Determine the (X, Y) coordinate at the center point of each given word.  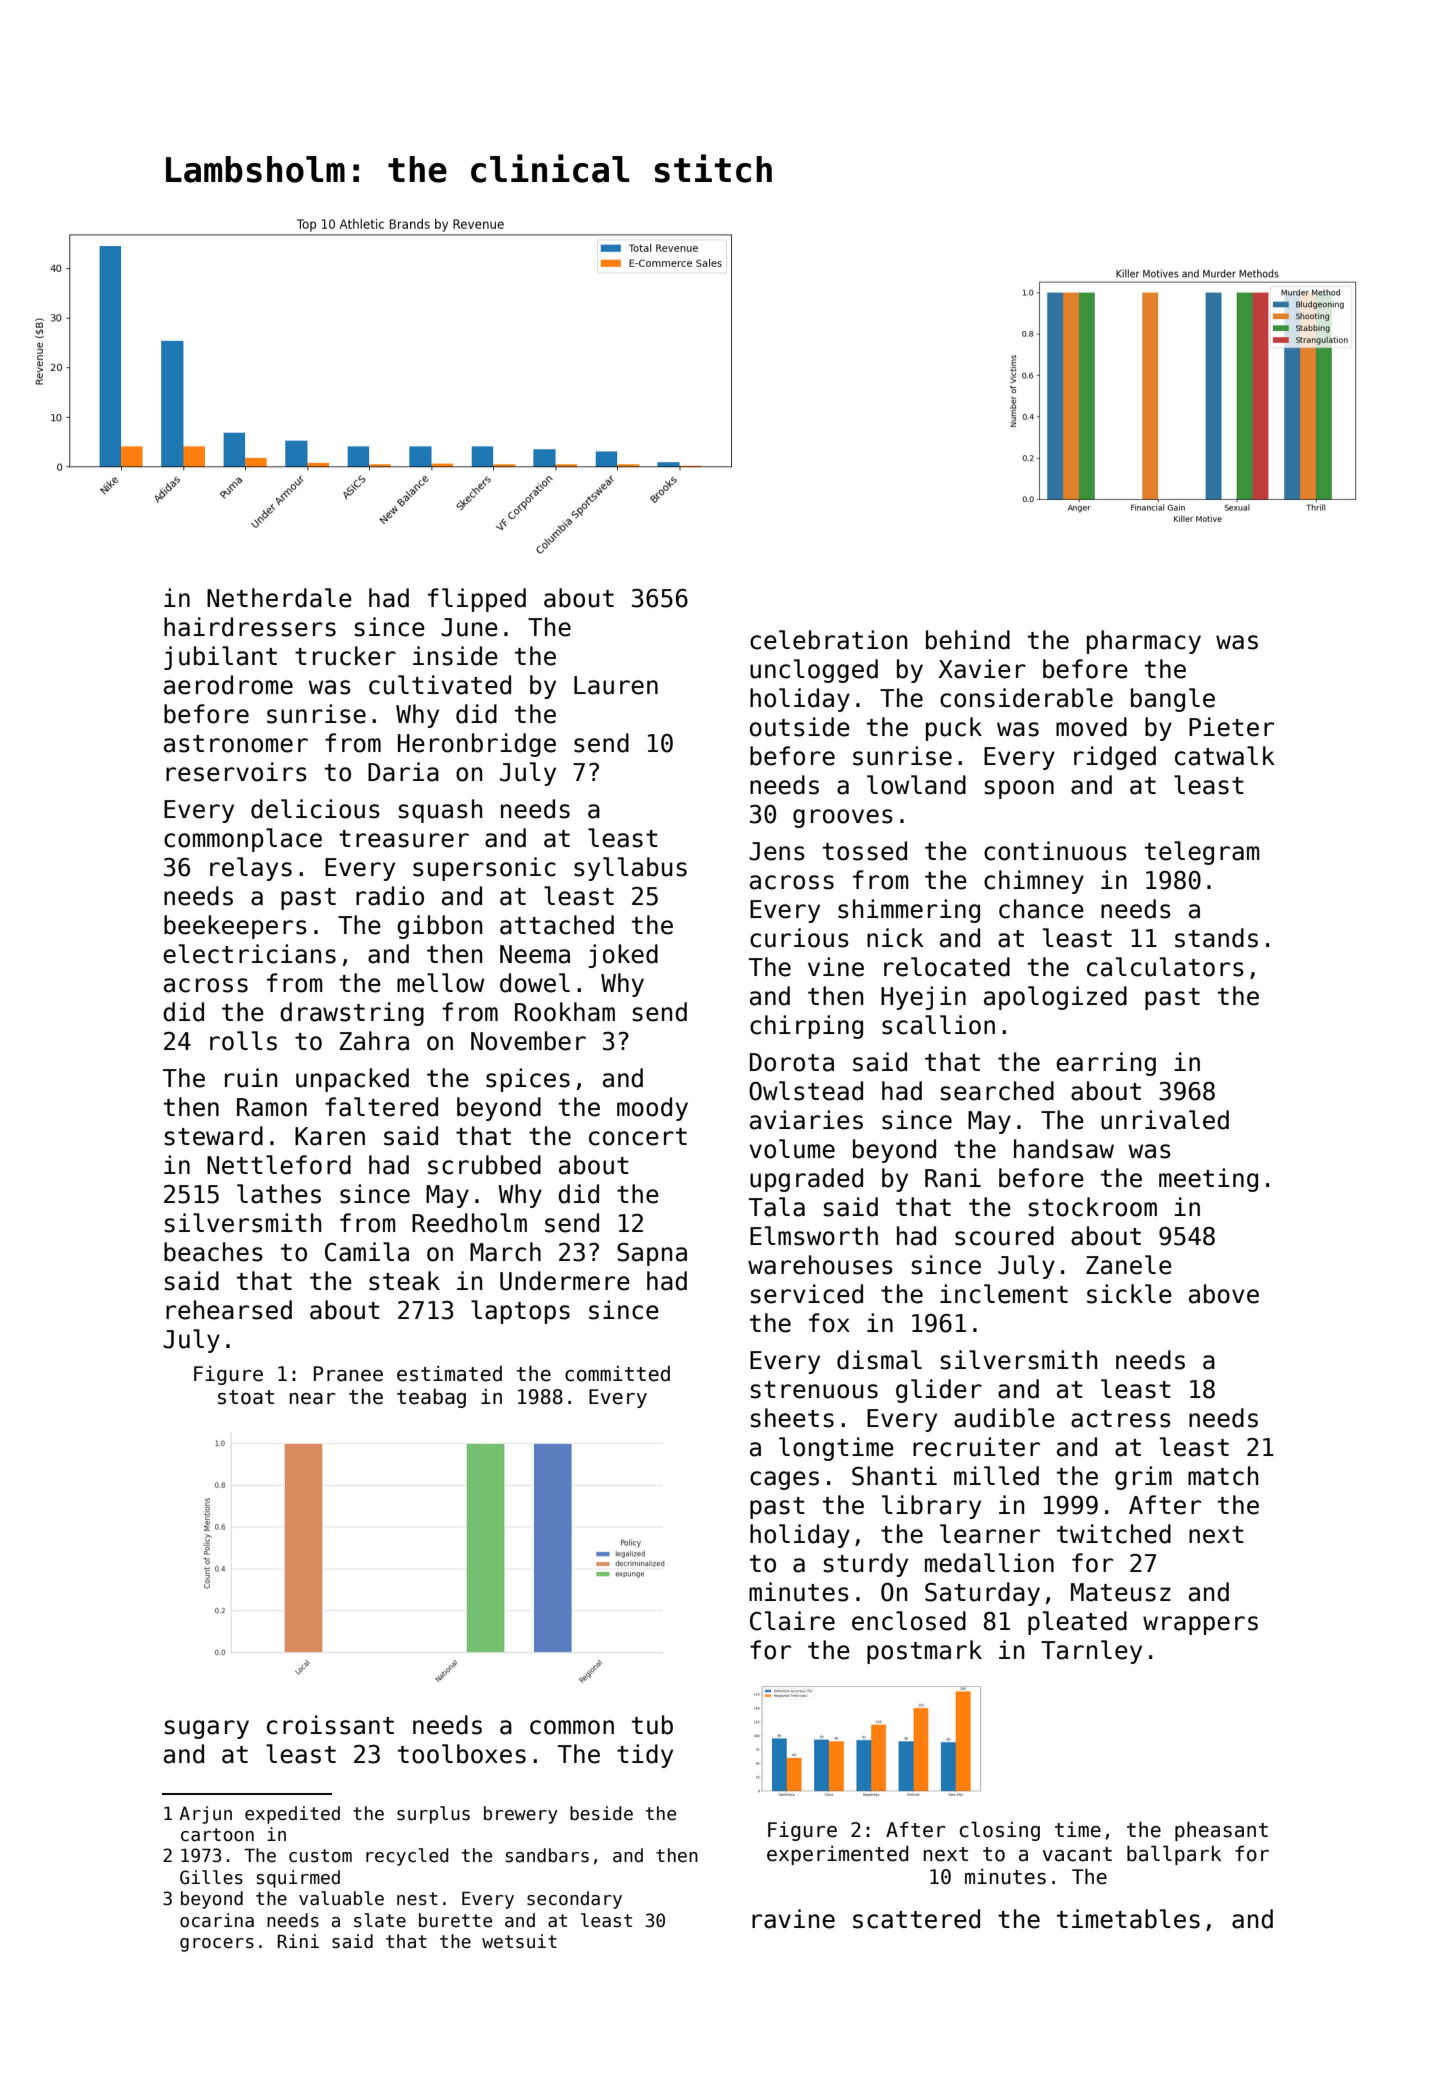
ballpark (1174, 1855)
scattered (916, 1919)
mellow (440, 983)
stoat (246, 1397)
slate (380, 1920)
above (1224, 1294)
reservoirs (236, 772)
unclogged (814, 671)
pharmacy (1144, 642)
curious (799, 938)
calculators (1165, 967)
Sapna (652, 1254)
